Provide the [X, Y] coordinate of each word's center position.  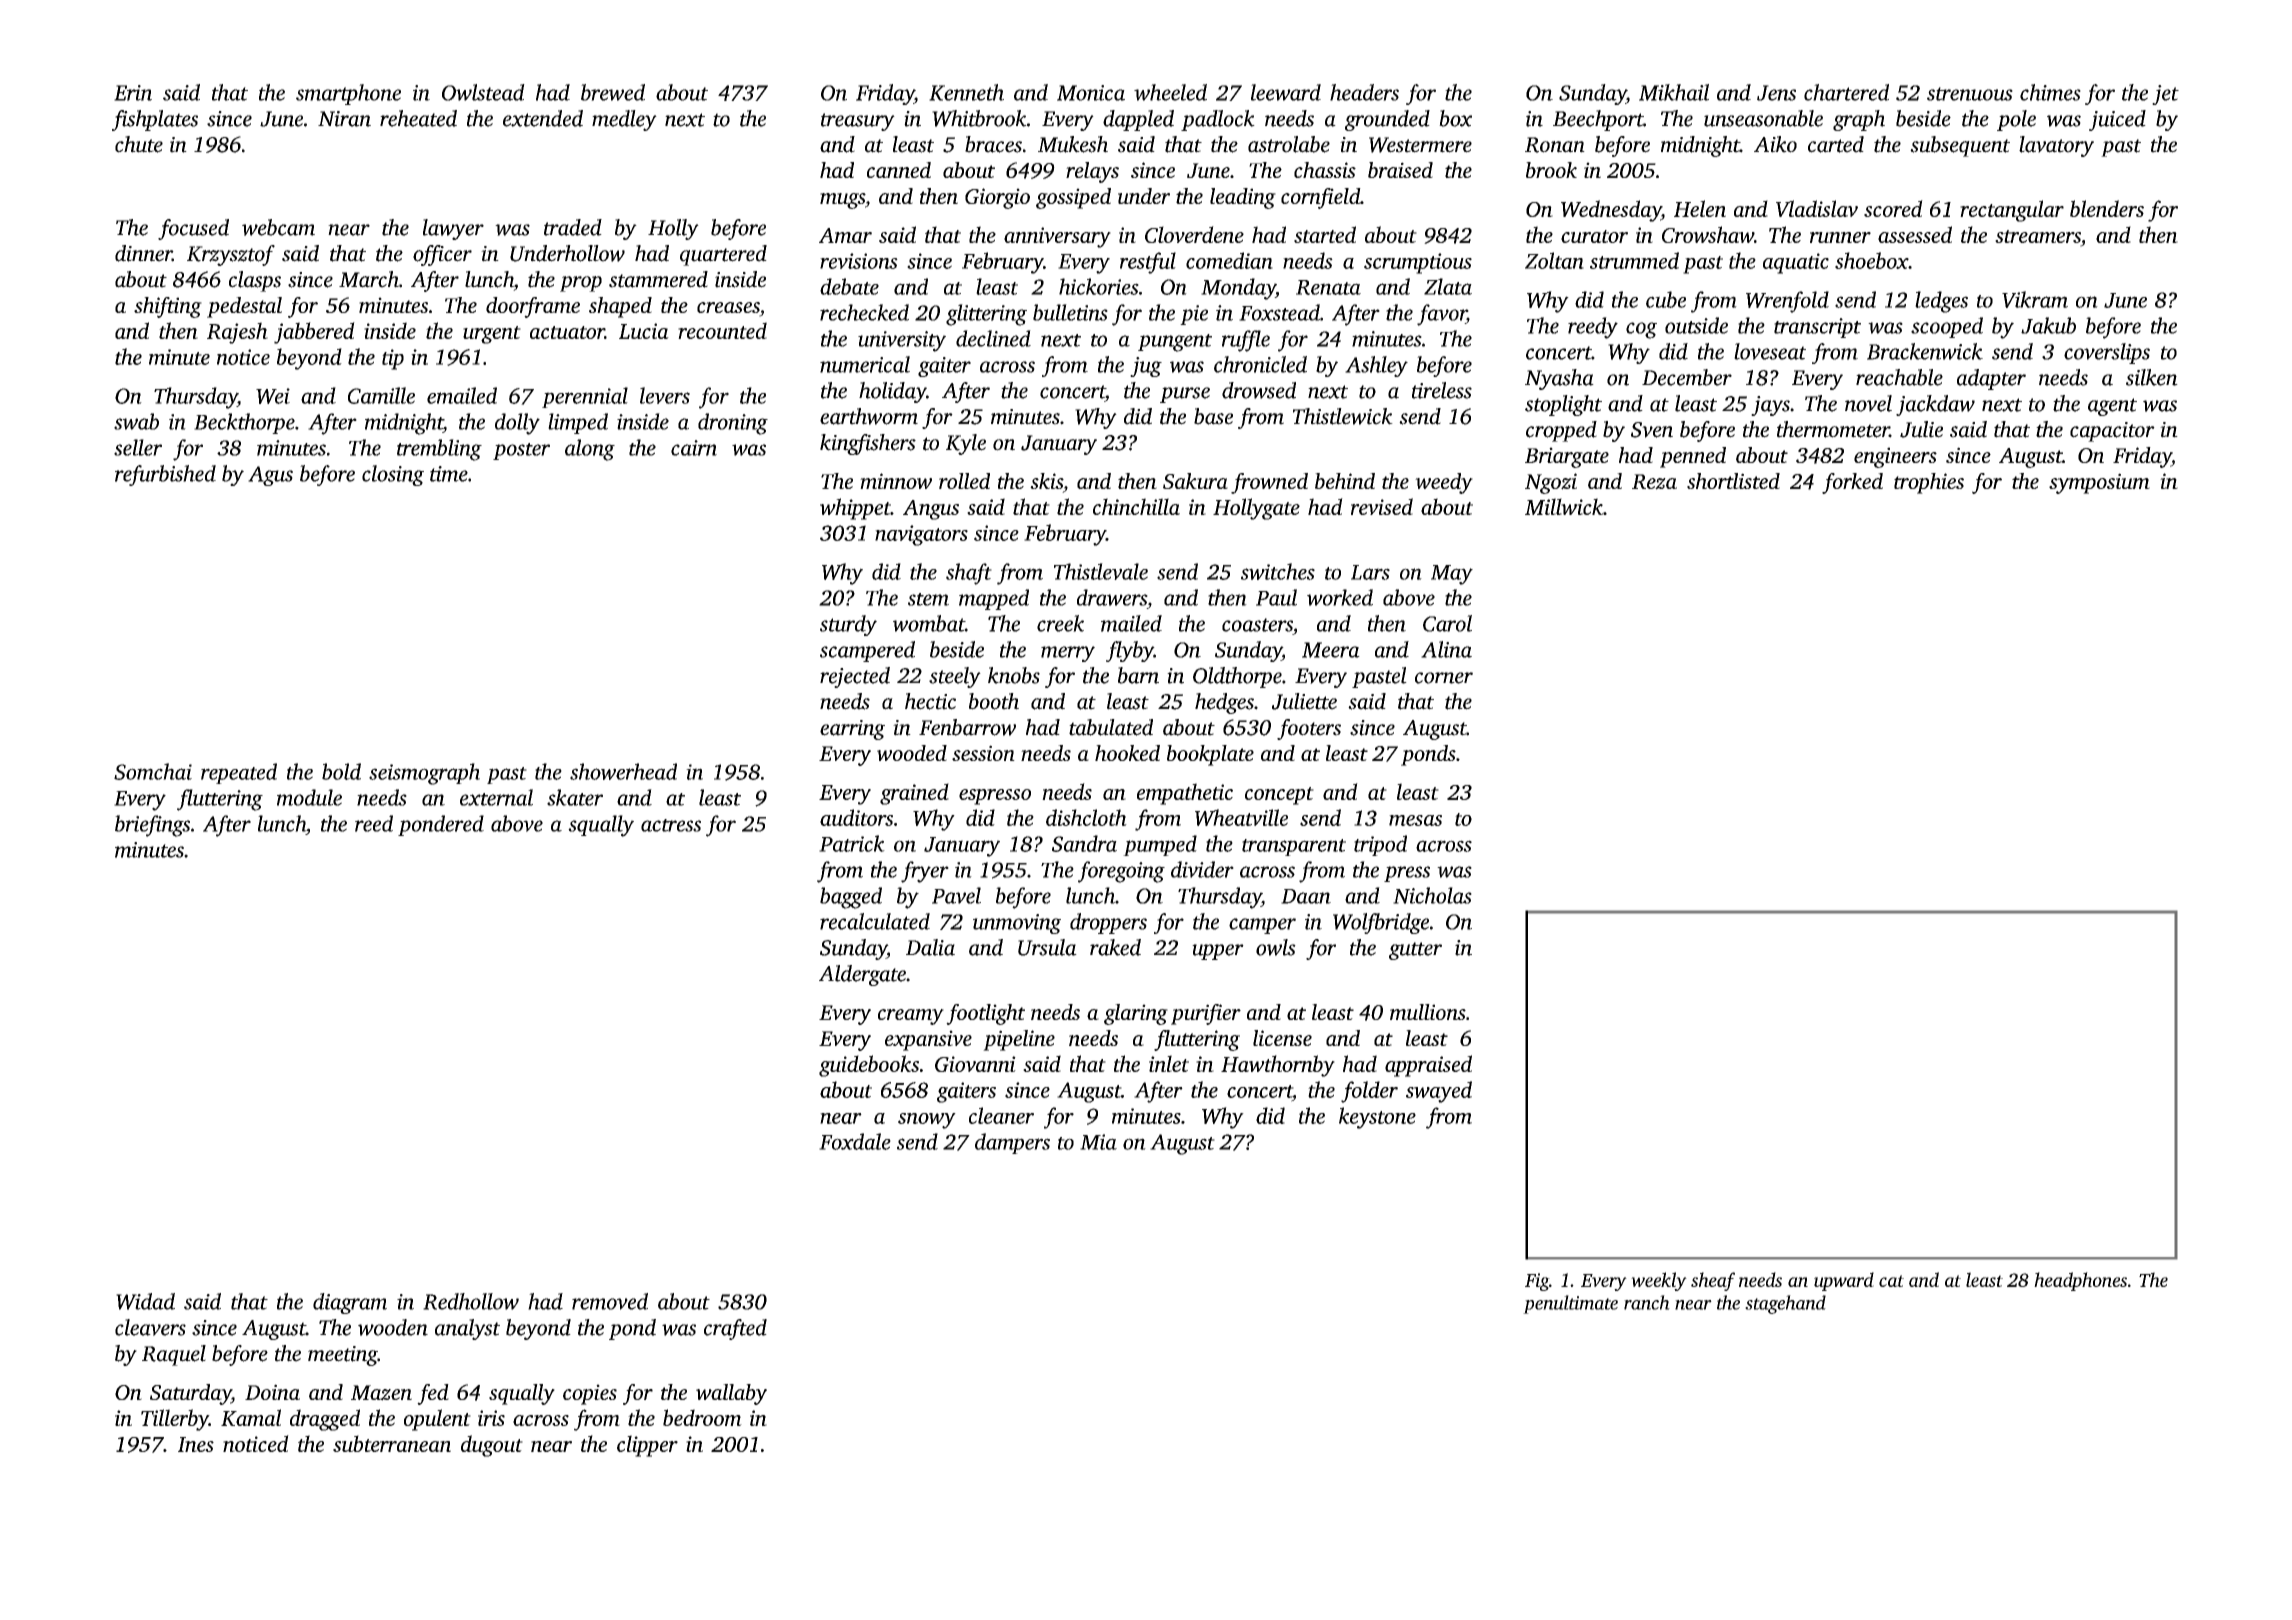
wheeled [1170, 92]
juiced [2117, 120]
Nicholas [1432, 895]
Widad [145, 1301]
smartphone [348, 94]
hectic [930, 701]
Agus [270, 476]
